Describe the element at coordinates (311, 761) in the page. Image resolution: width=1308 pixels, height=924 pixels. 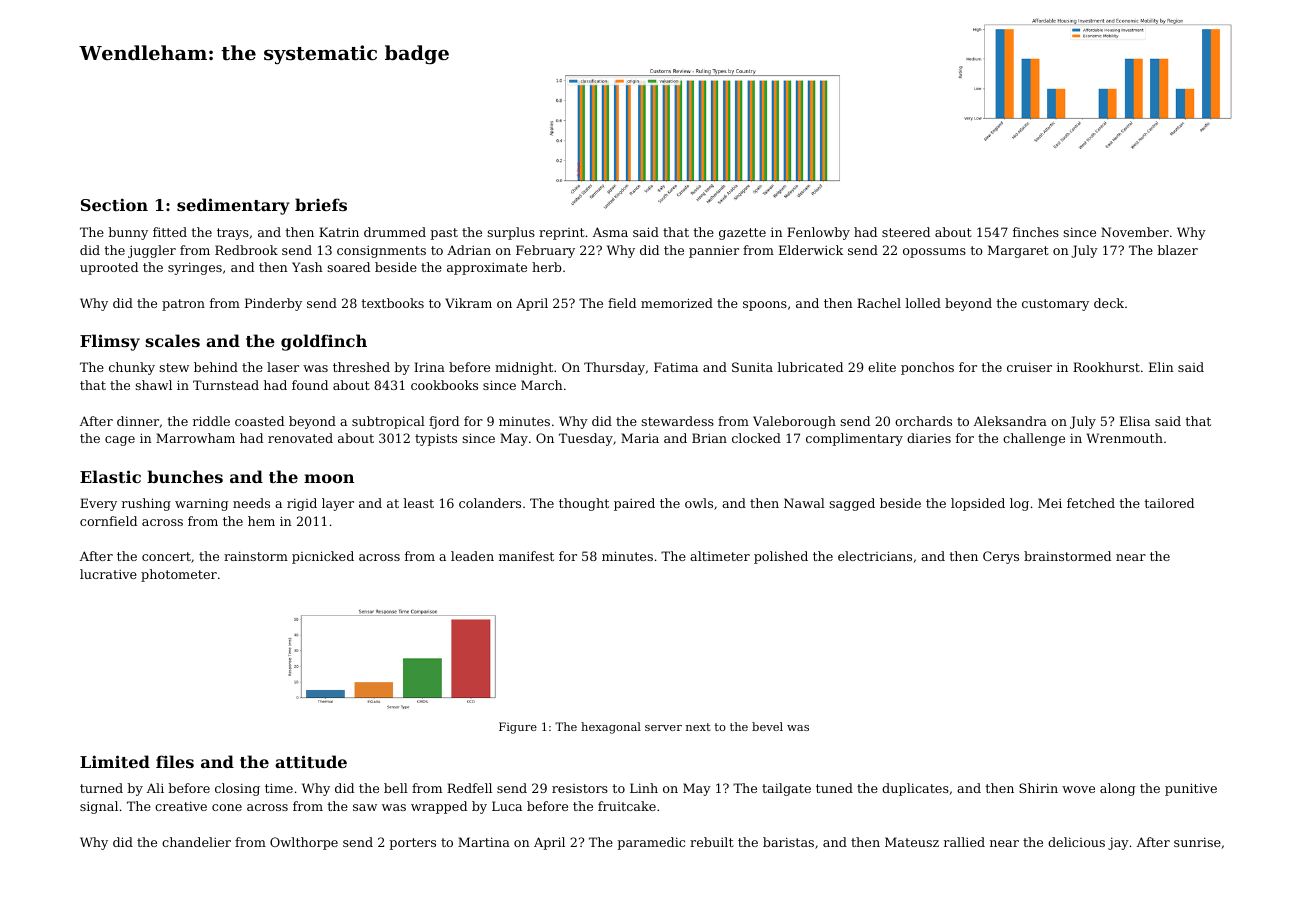
I see `attitude` at that location.
